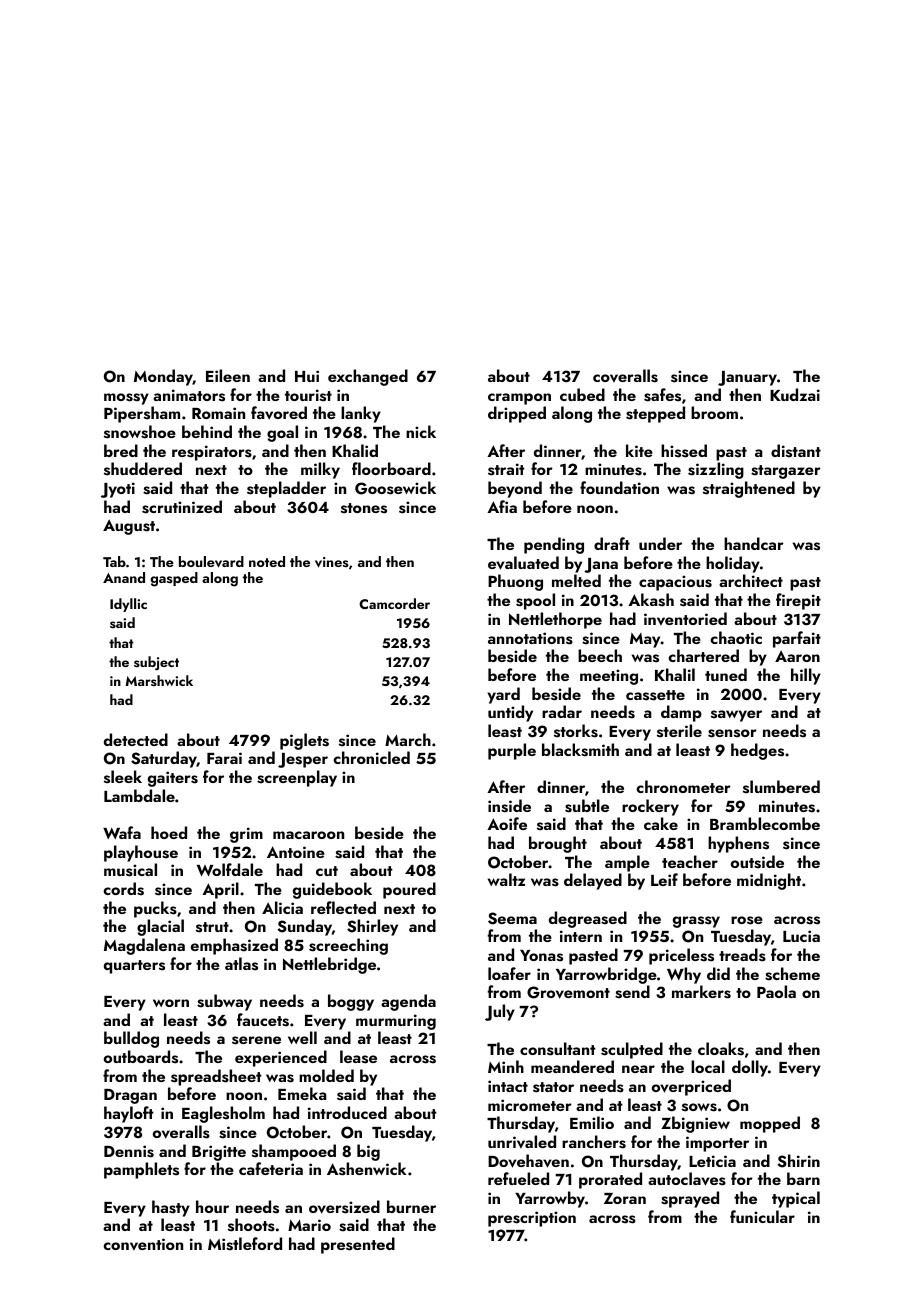 This screenshot has height=1311, width=924. Describe the element at coordinates (245, 1244) in the screenshot. I see `Mistleford` at that location.
